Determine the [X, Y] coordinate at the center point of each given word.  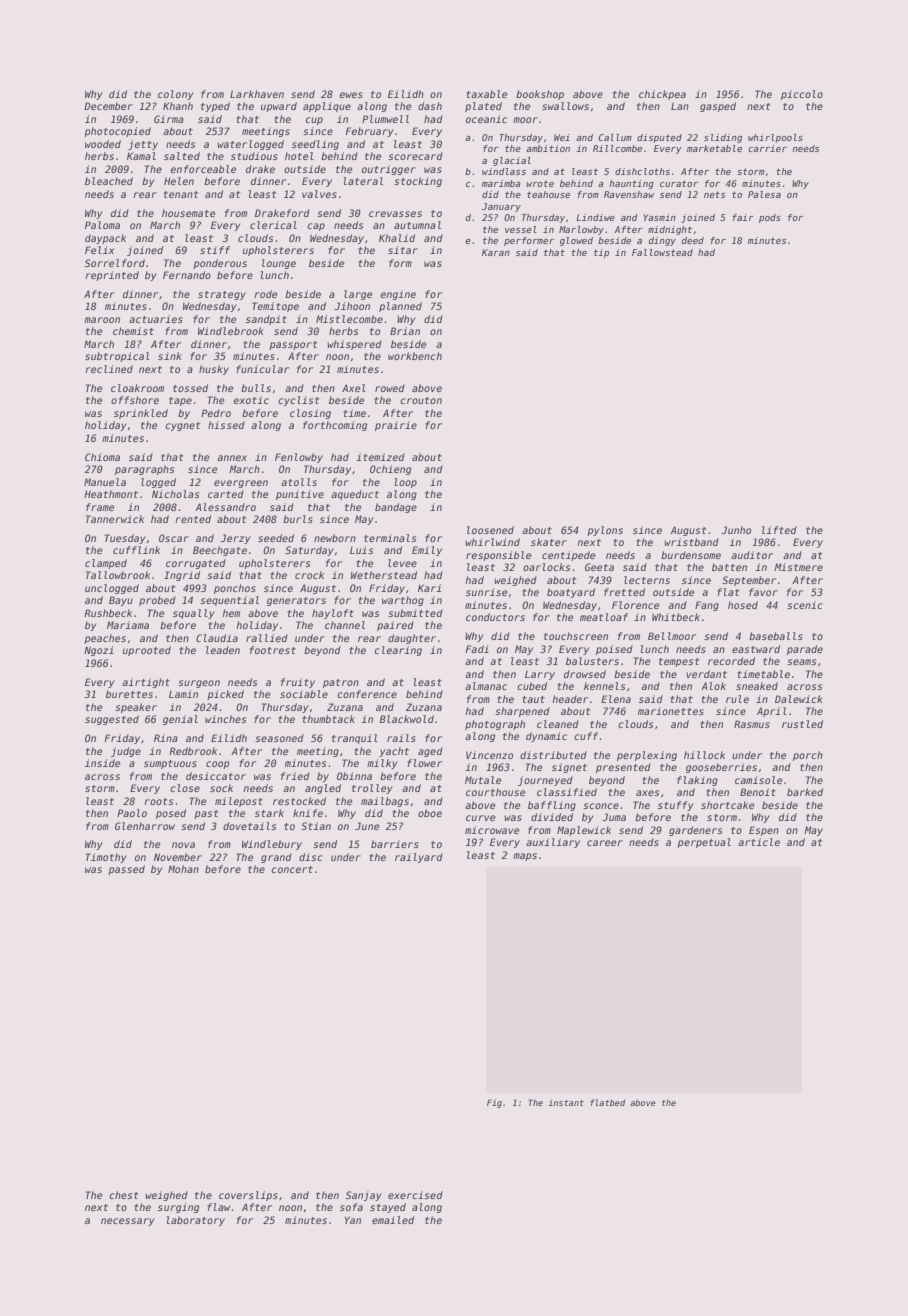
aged [430, 752]
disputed [659, 138]
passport [293, 345]
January [501, 207]
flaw [218, 1207]
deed [693, 240]
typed [215, 107]
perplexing [647, 756]
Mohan [183, 869]
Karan [496, 252]
